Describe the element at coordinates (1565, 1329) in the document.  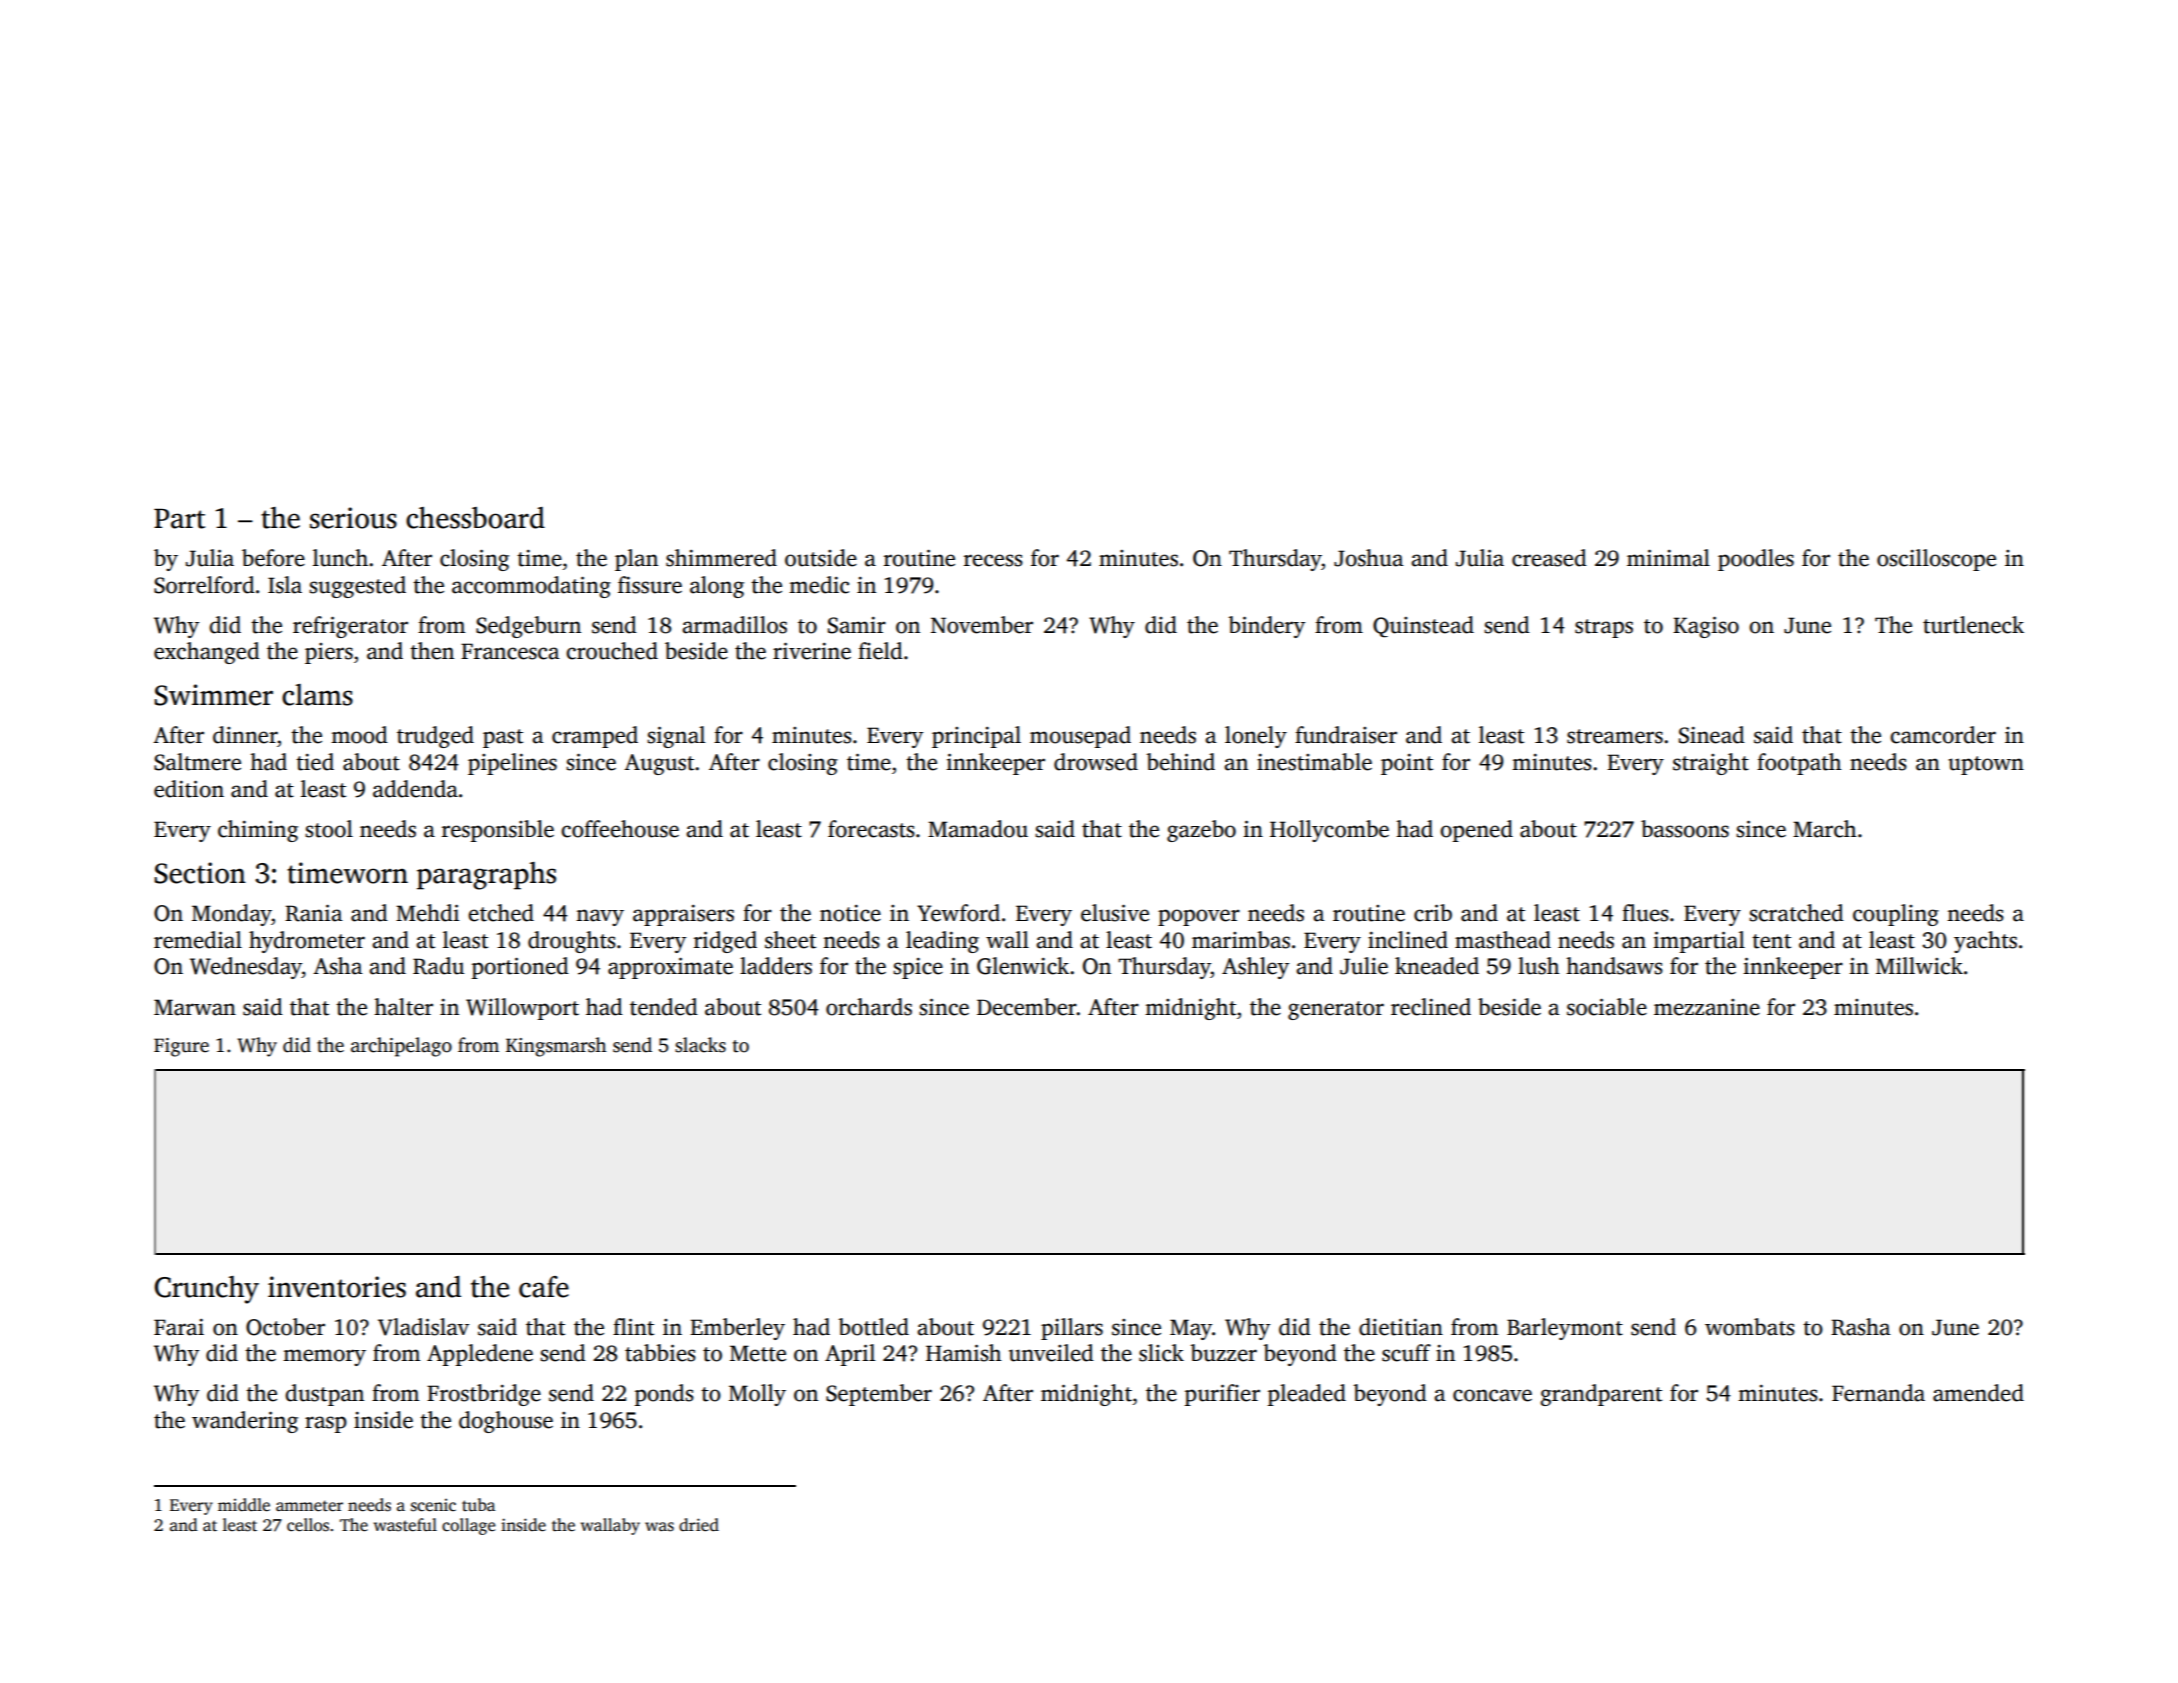
I see `Barleymont` at that location.
